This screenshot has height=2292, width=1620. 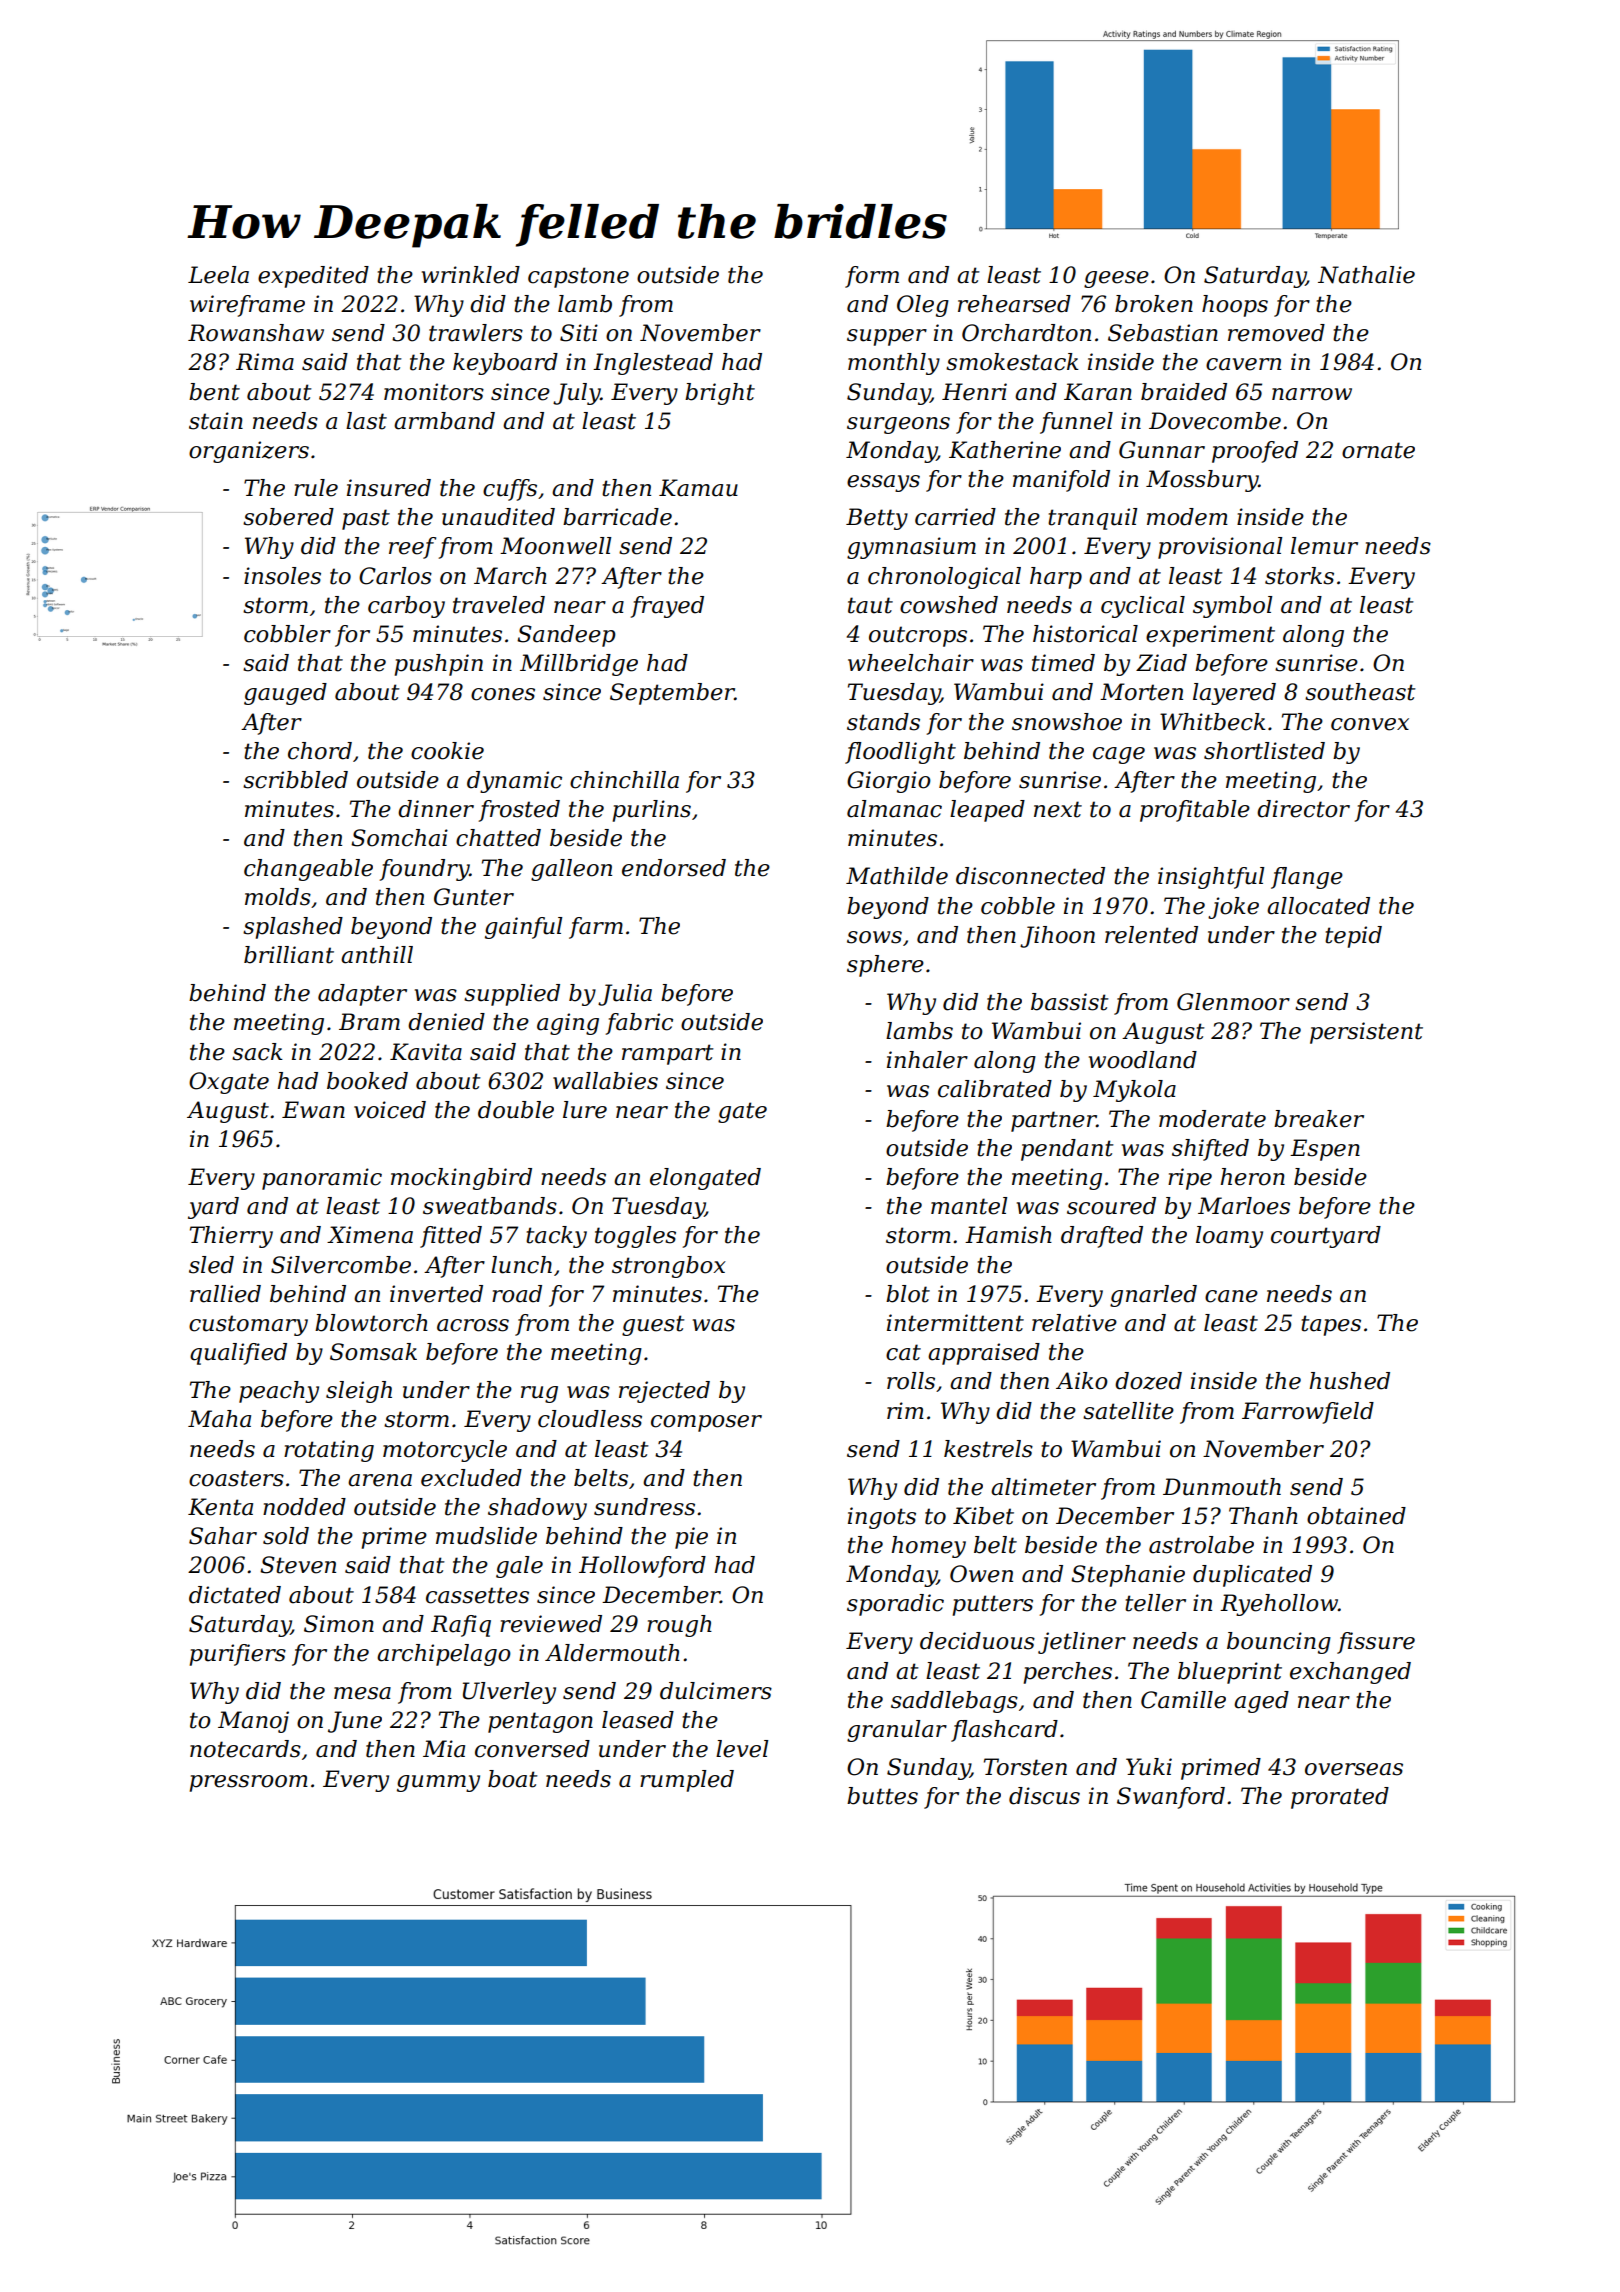 What do you see at coordinates (882, 1796) in the screenshot?
I see `buttes` at bounding box center [882, 1796].
